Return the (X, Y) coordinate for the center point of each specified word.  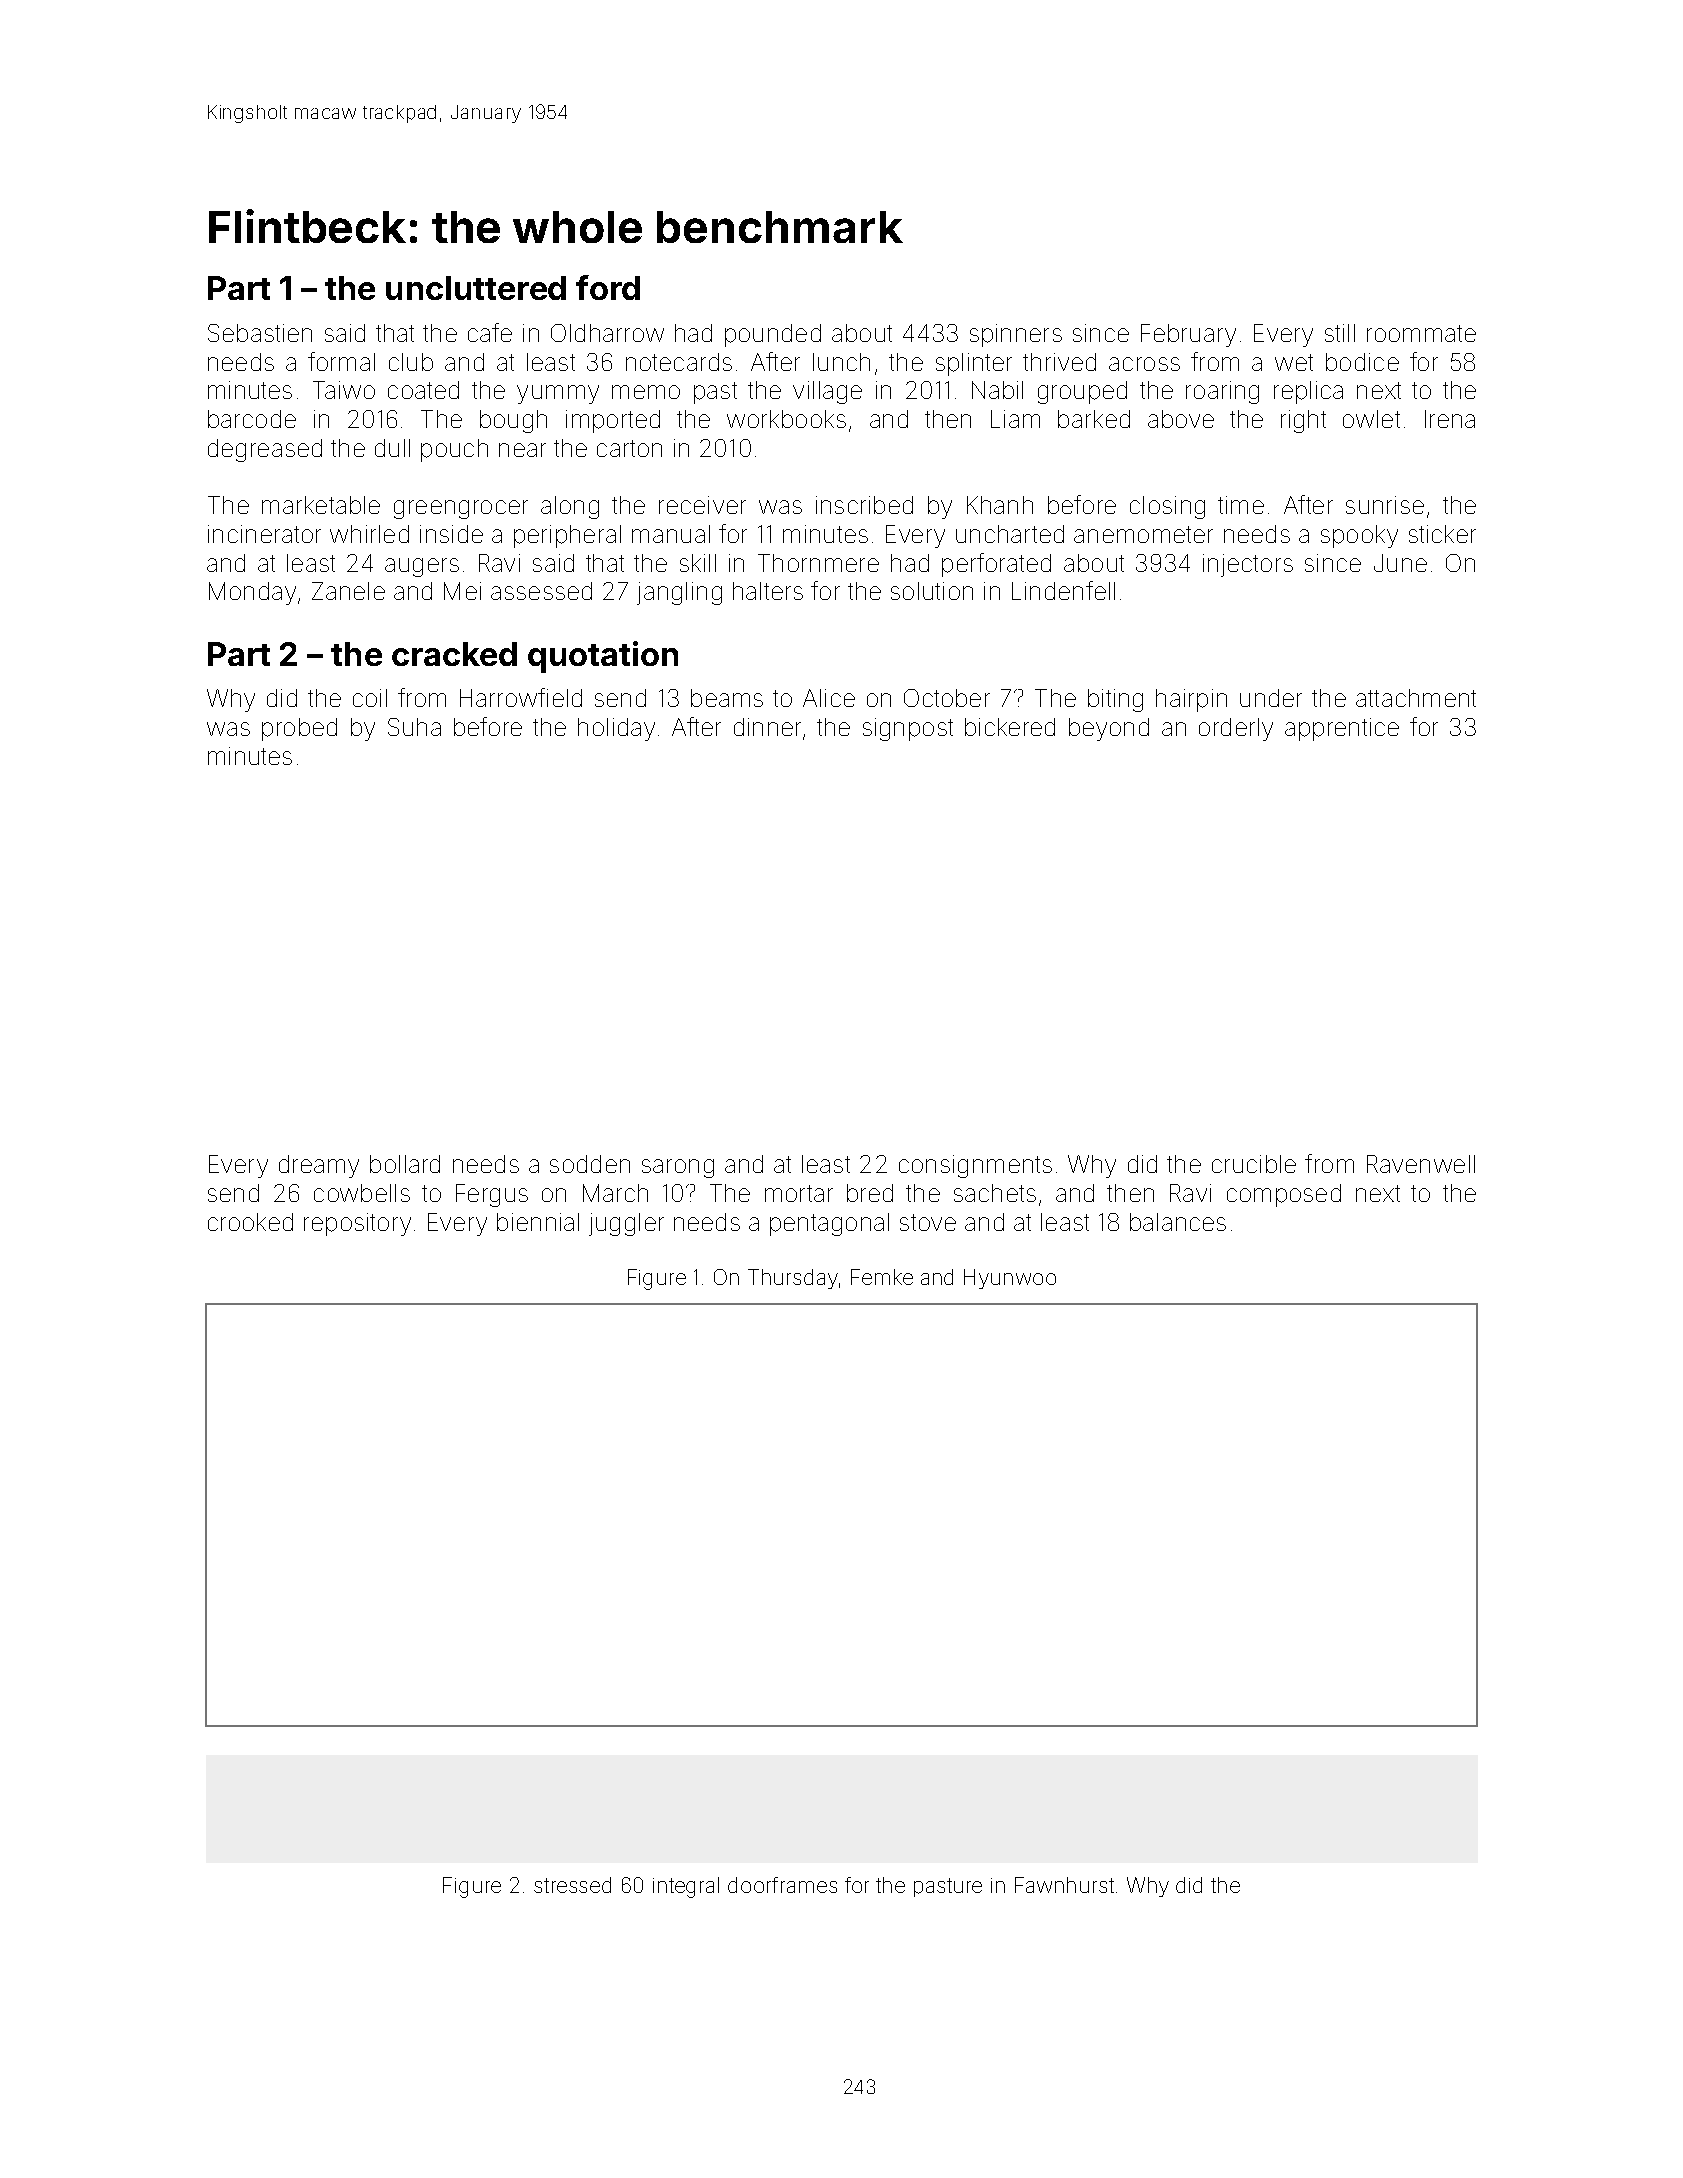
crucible (1254, 1164)
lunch (841, 362)
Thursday (793, 1279)
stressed (572, 1885)
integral (686, 1887)
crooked (250, 1222)
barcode (252, 419)
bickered (1010, 727)
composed (1284, 1195)
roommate (1421, 333)
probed (299, 729)
